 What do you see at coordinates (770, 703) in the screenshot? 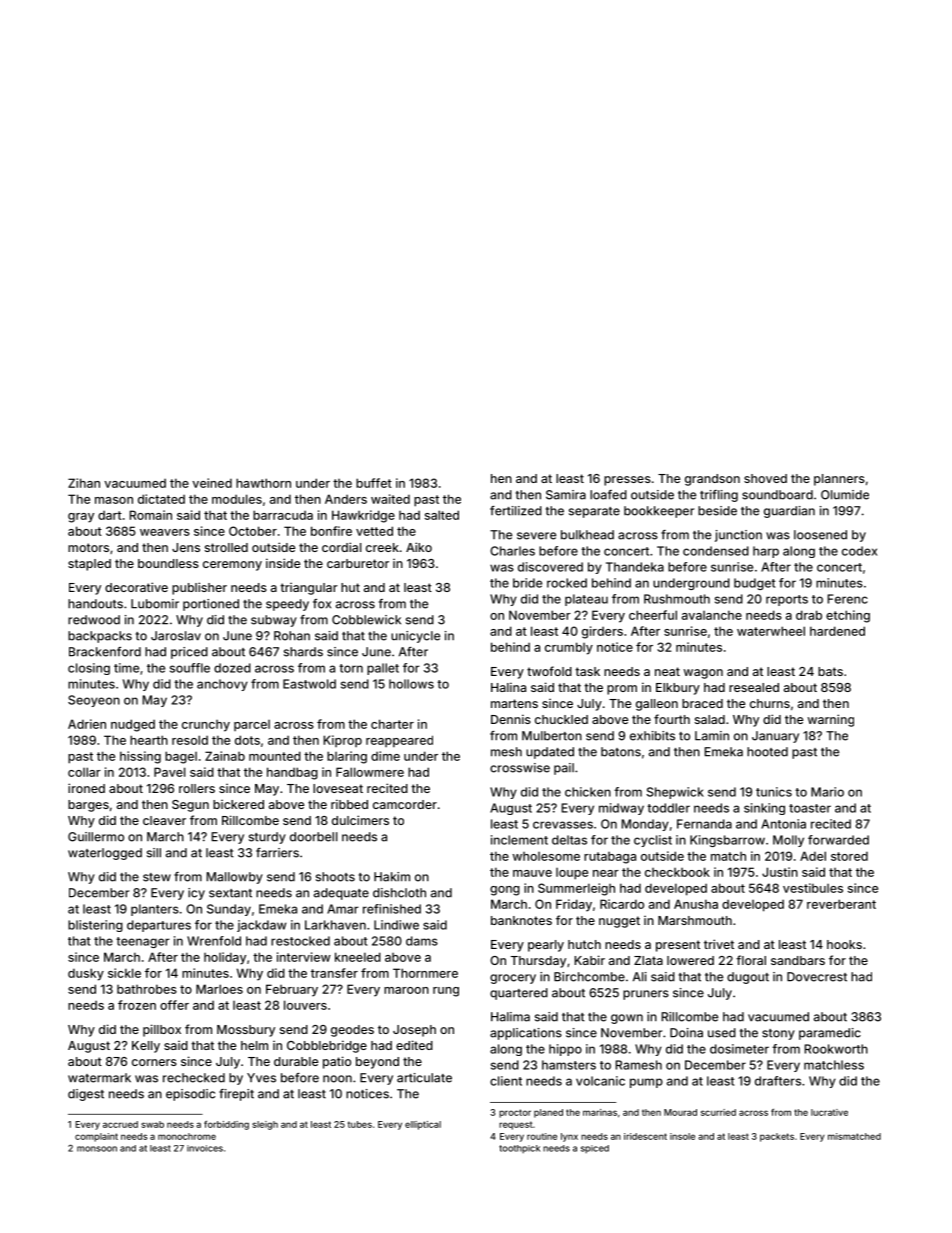
I see `churns` at bounding box center [770, 703].
